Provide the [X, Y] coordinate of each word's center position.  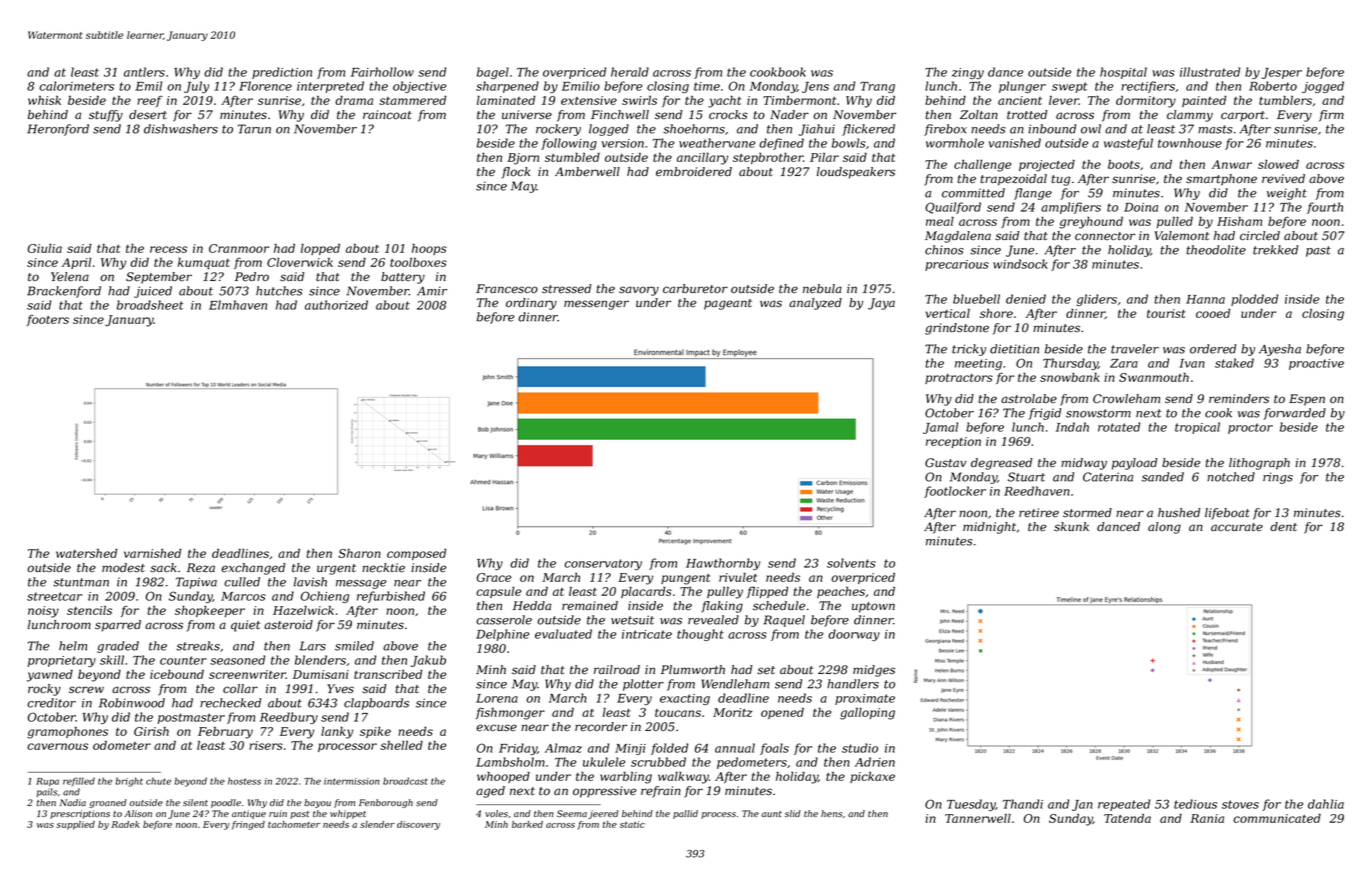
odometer [122, 745]
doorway [854, 635]
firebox [945, 130]
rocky [44, 690]
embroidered [694, 172]
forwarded [1295, 414]
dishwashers [181, 129]
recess [168, 249]
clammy [1190, 116]
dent [1283, 526]
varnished [152, 553]
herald [630, 72]
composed [416, 554]
